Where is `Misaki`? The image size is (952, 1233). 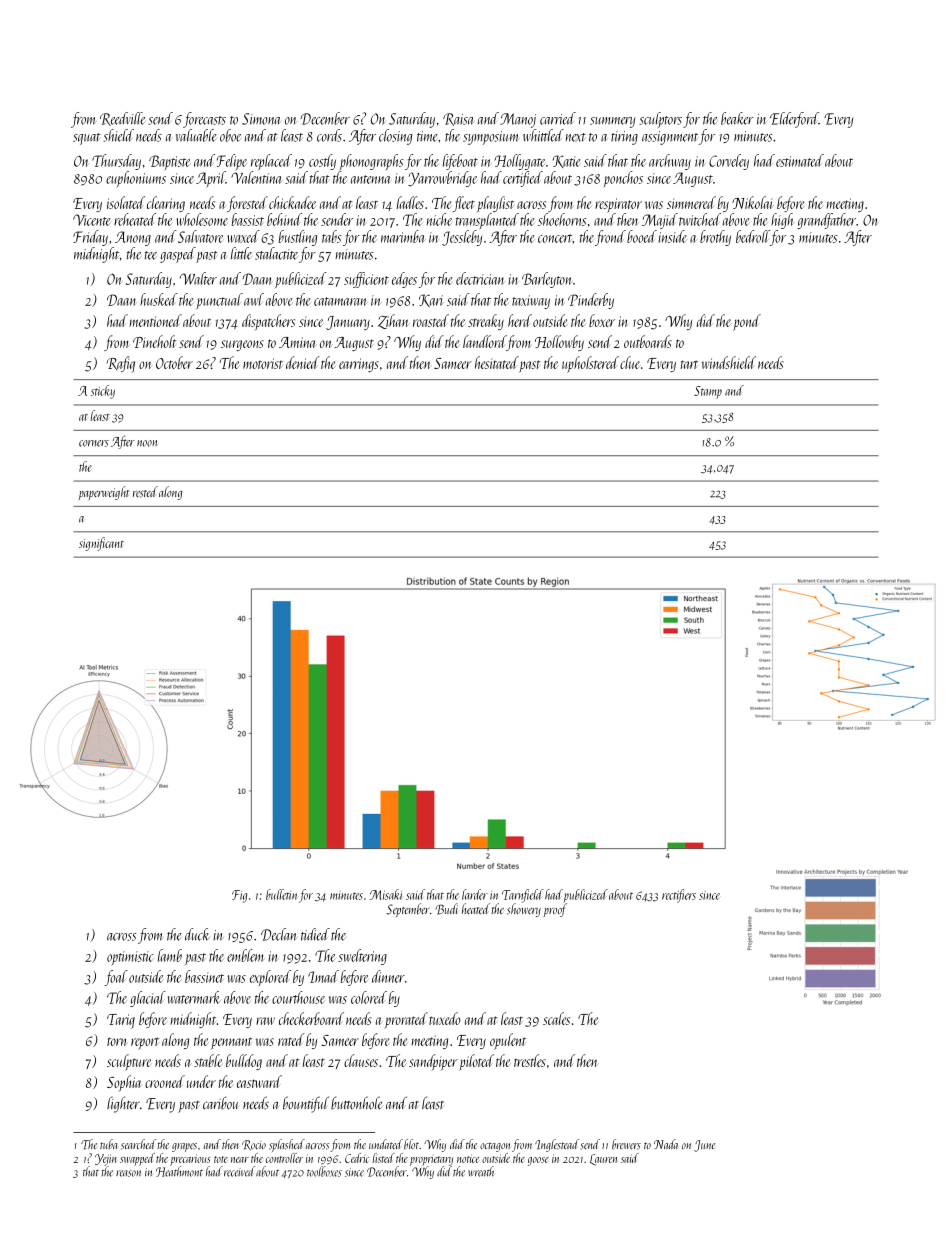 Misaki is located at coordinates (385, 894).
